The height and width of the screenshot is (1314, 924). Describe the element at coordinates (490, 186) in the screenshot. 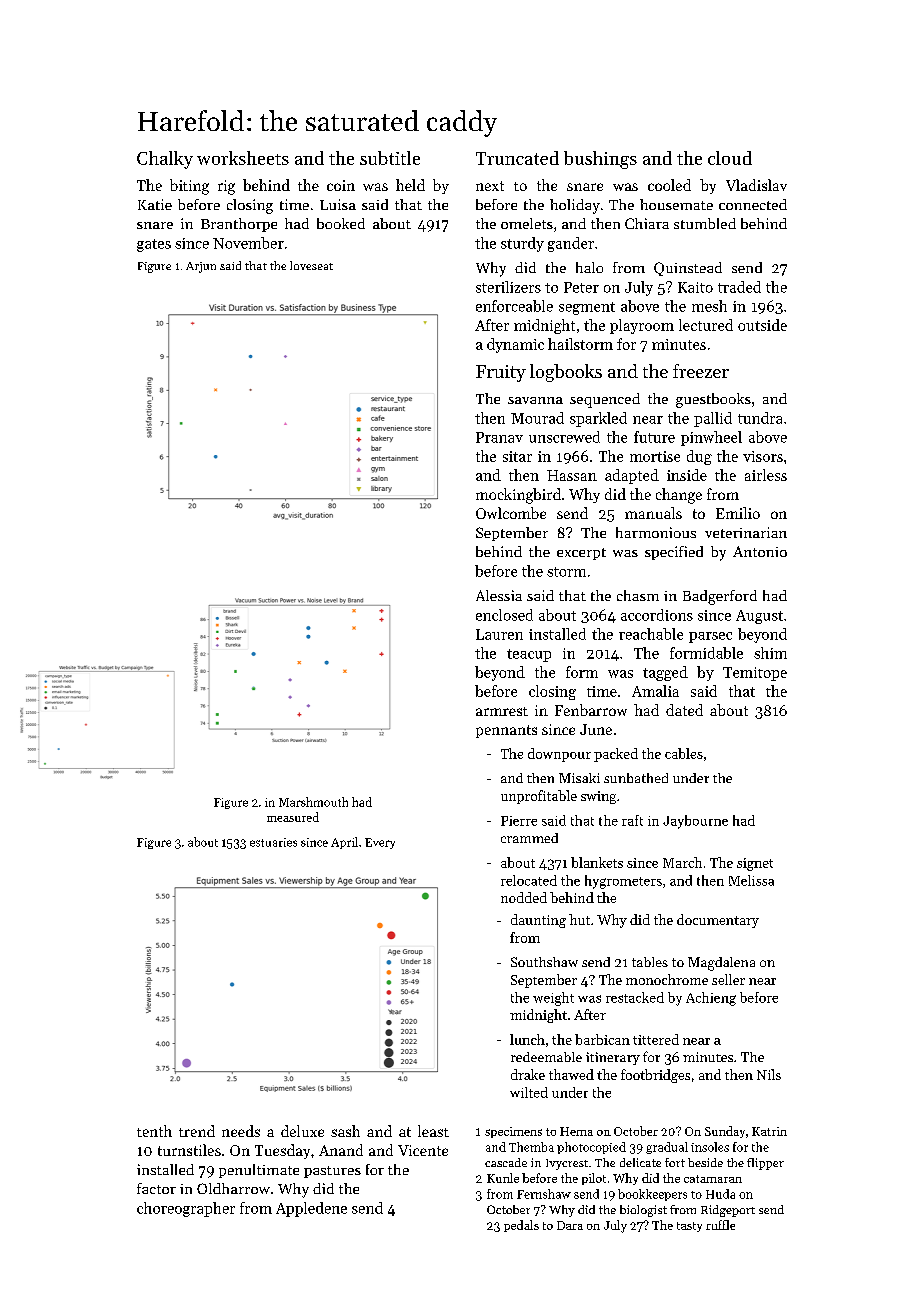

I see `next` at that location.
